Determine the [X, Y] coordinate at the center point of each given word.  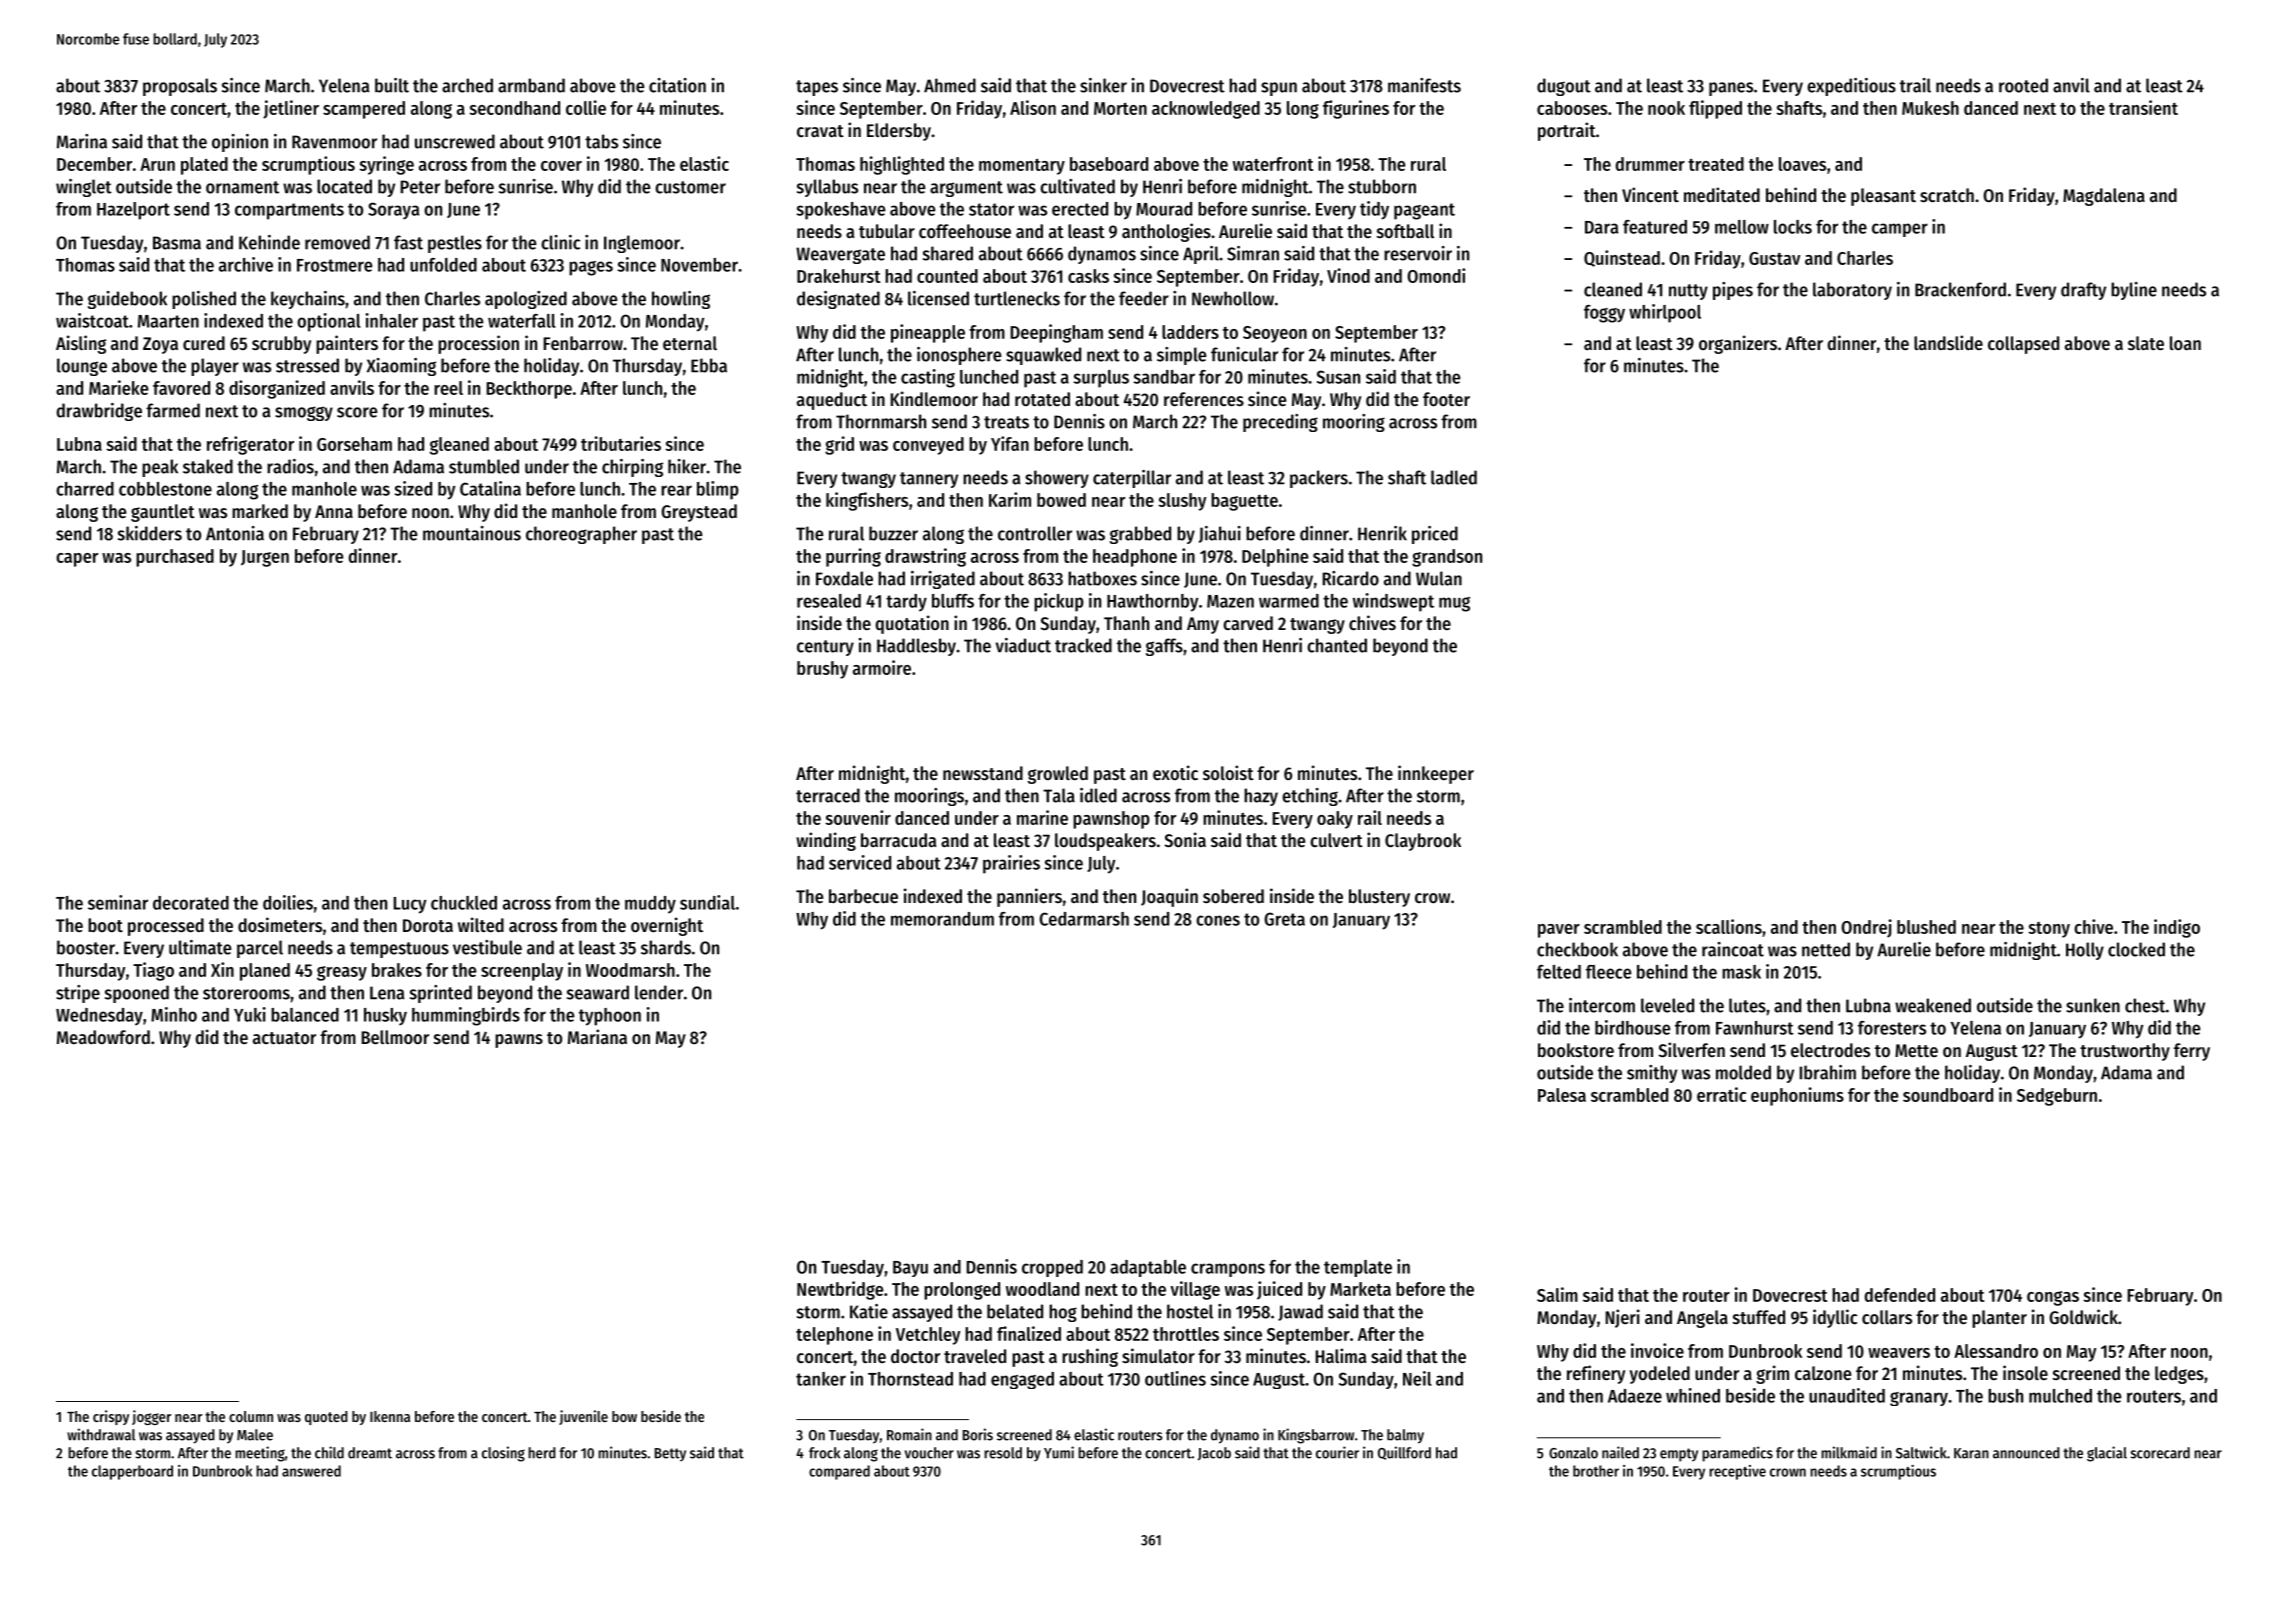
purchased [175, 558]
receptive [1737, 1472]
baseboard [1109, 164]
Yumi [1059, 1452]
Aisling [81, 344]
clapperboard [132, 1472]
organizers [1738, 344]
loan [2185, 343]
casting [928, 378]
